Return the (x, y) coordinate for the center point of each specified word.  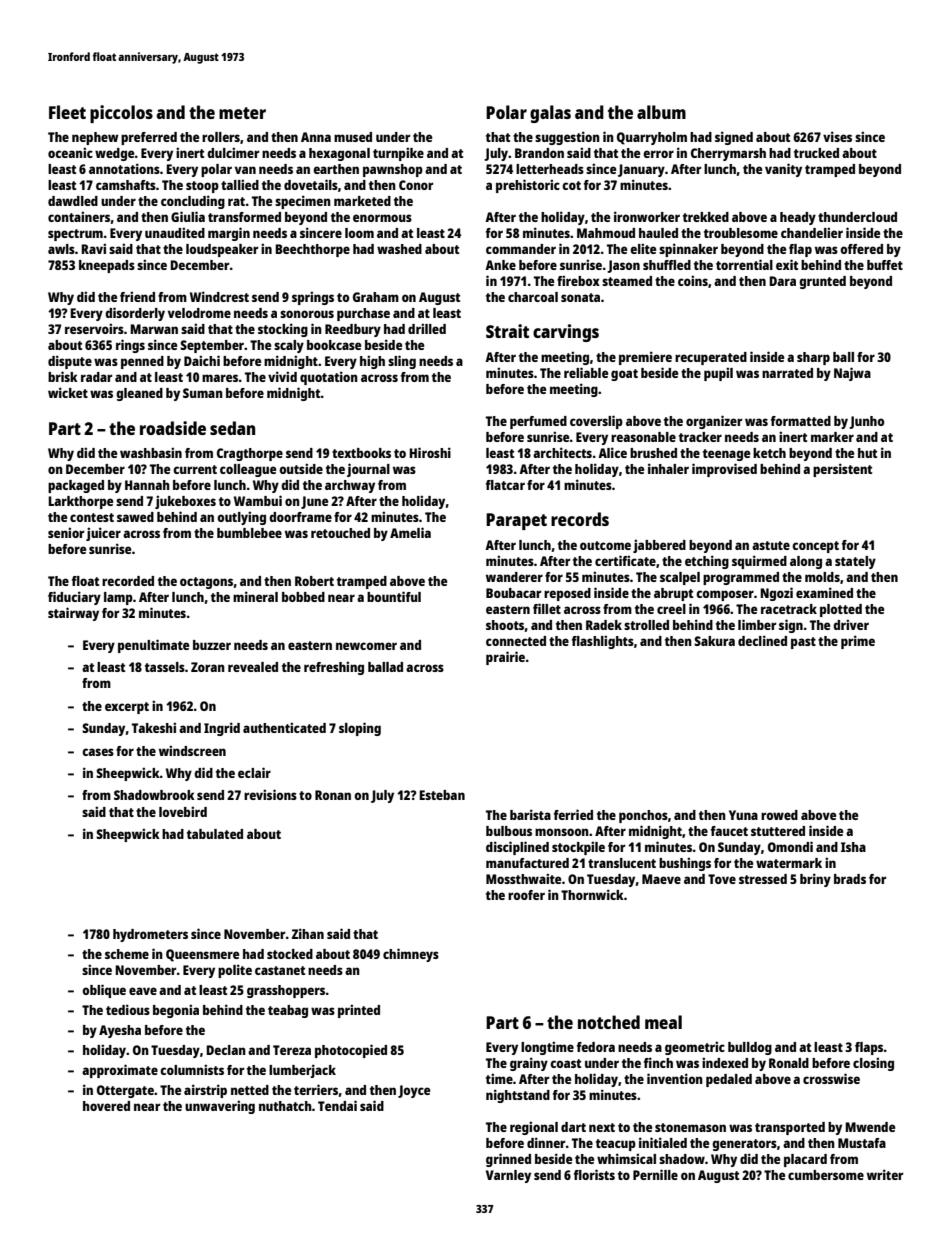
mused (353, 137)
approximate (120, 1071)
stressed (763, 879)
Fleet (67, 112)
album (661, 112)
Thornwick (592, 894)
